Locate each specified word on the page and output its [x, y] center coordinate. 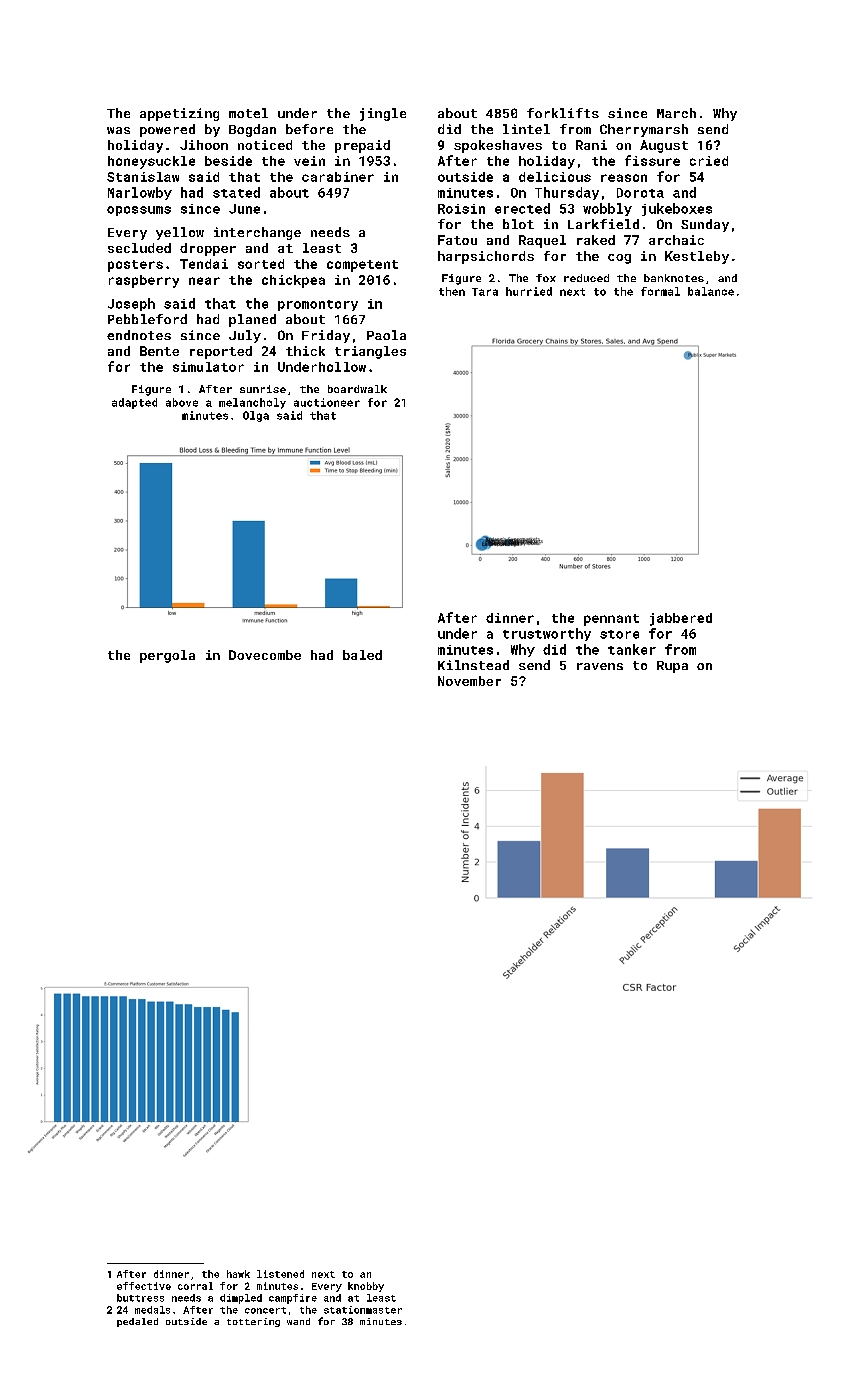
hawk [238, 1274]
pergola [167, 656]
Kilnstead [473, 665]
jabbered [681, 619]
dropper [208, 249]
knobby [366, 1287]
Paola [386, 335]
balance [711, 291]
